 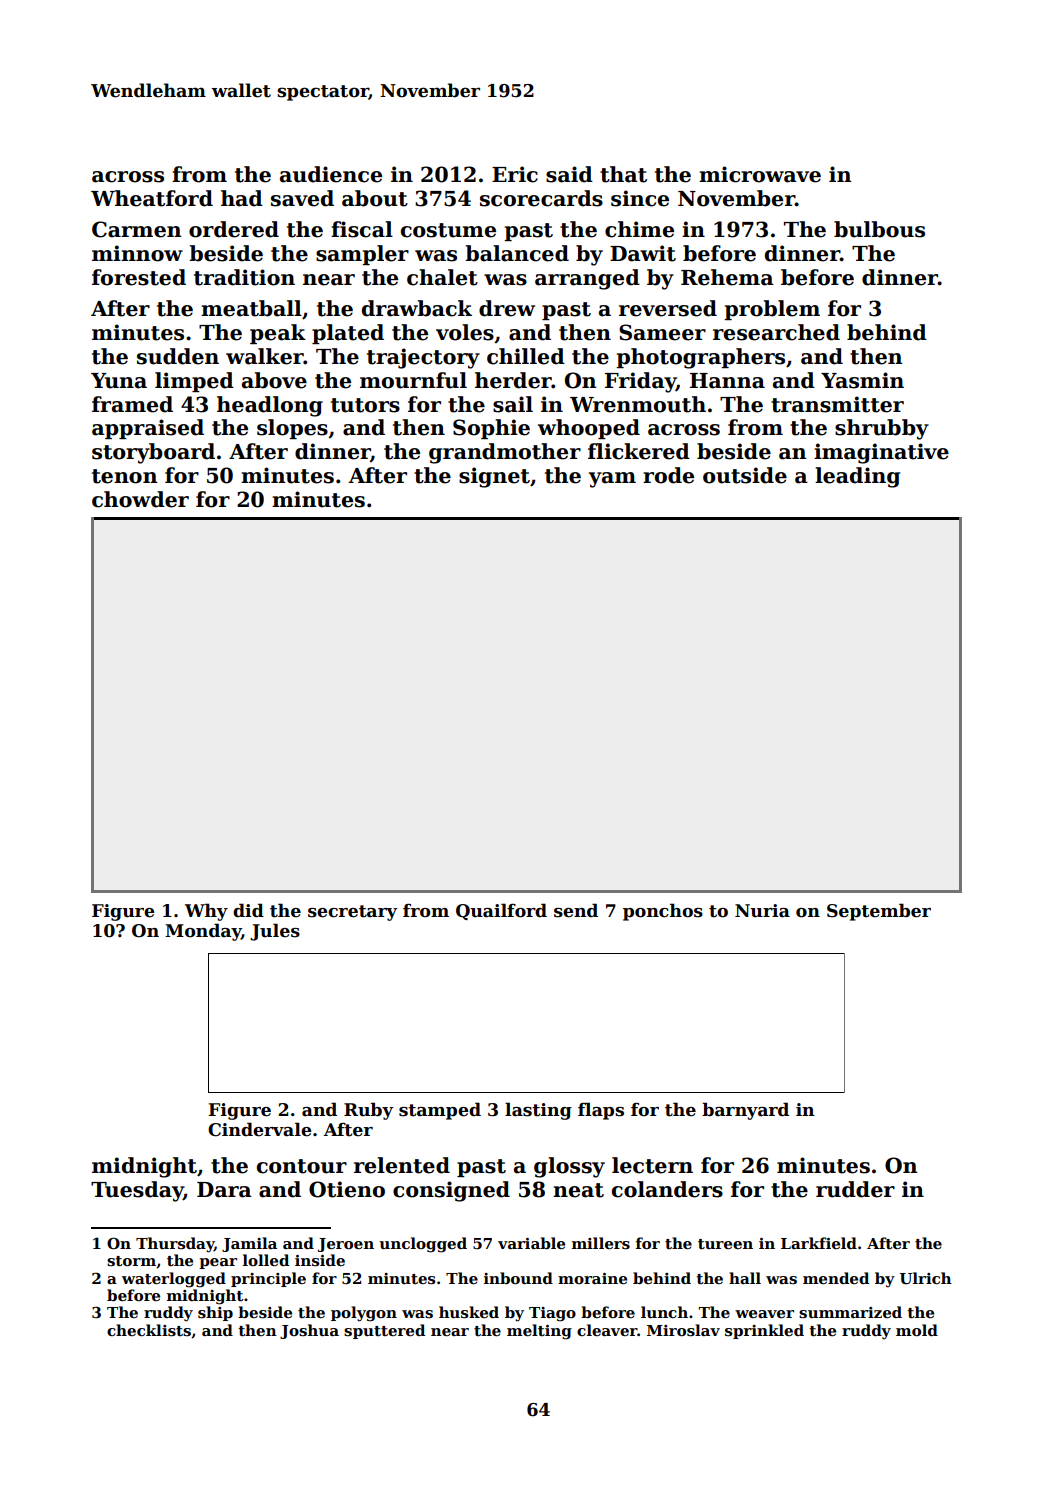 What do you see at coordinates (331, 174) in the screenshot?
I see `audience` at bounding box center [331, 174].
